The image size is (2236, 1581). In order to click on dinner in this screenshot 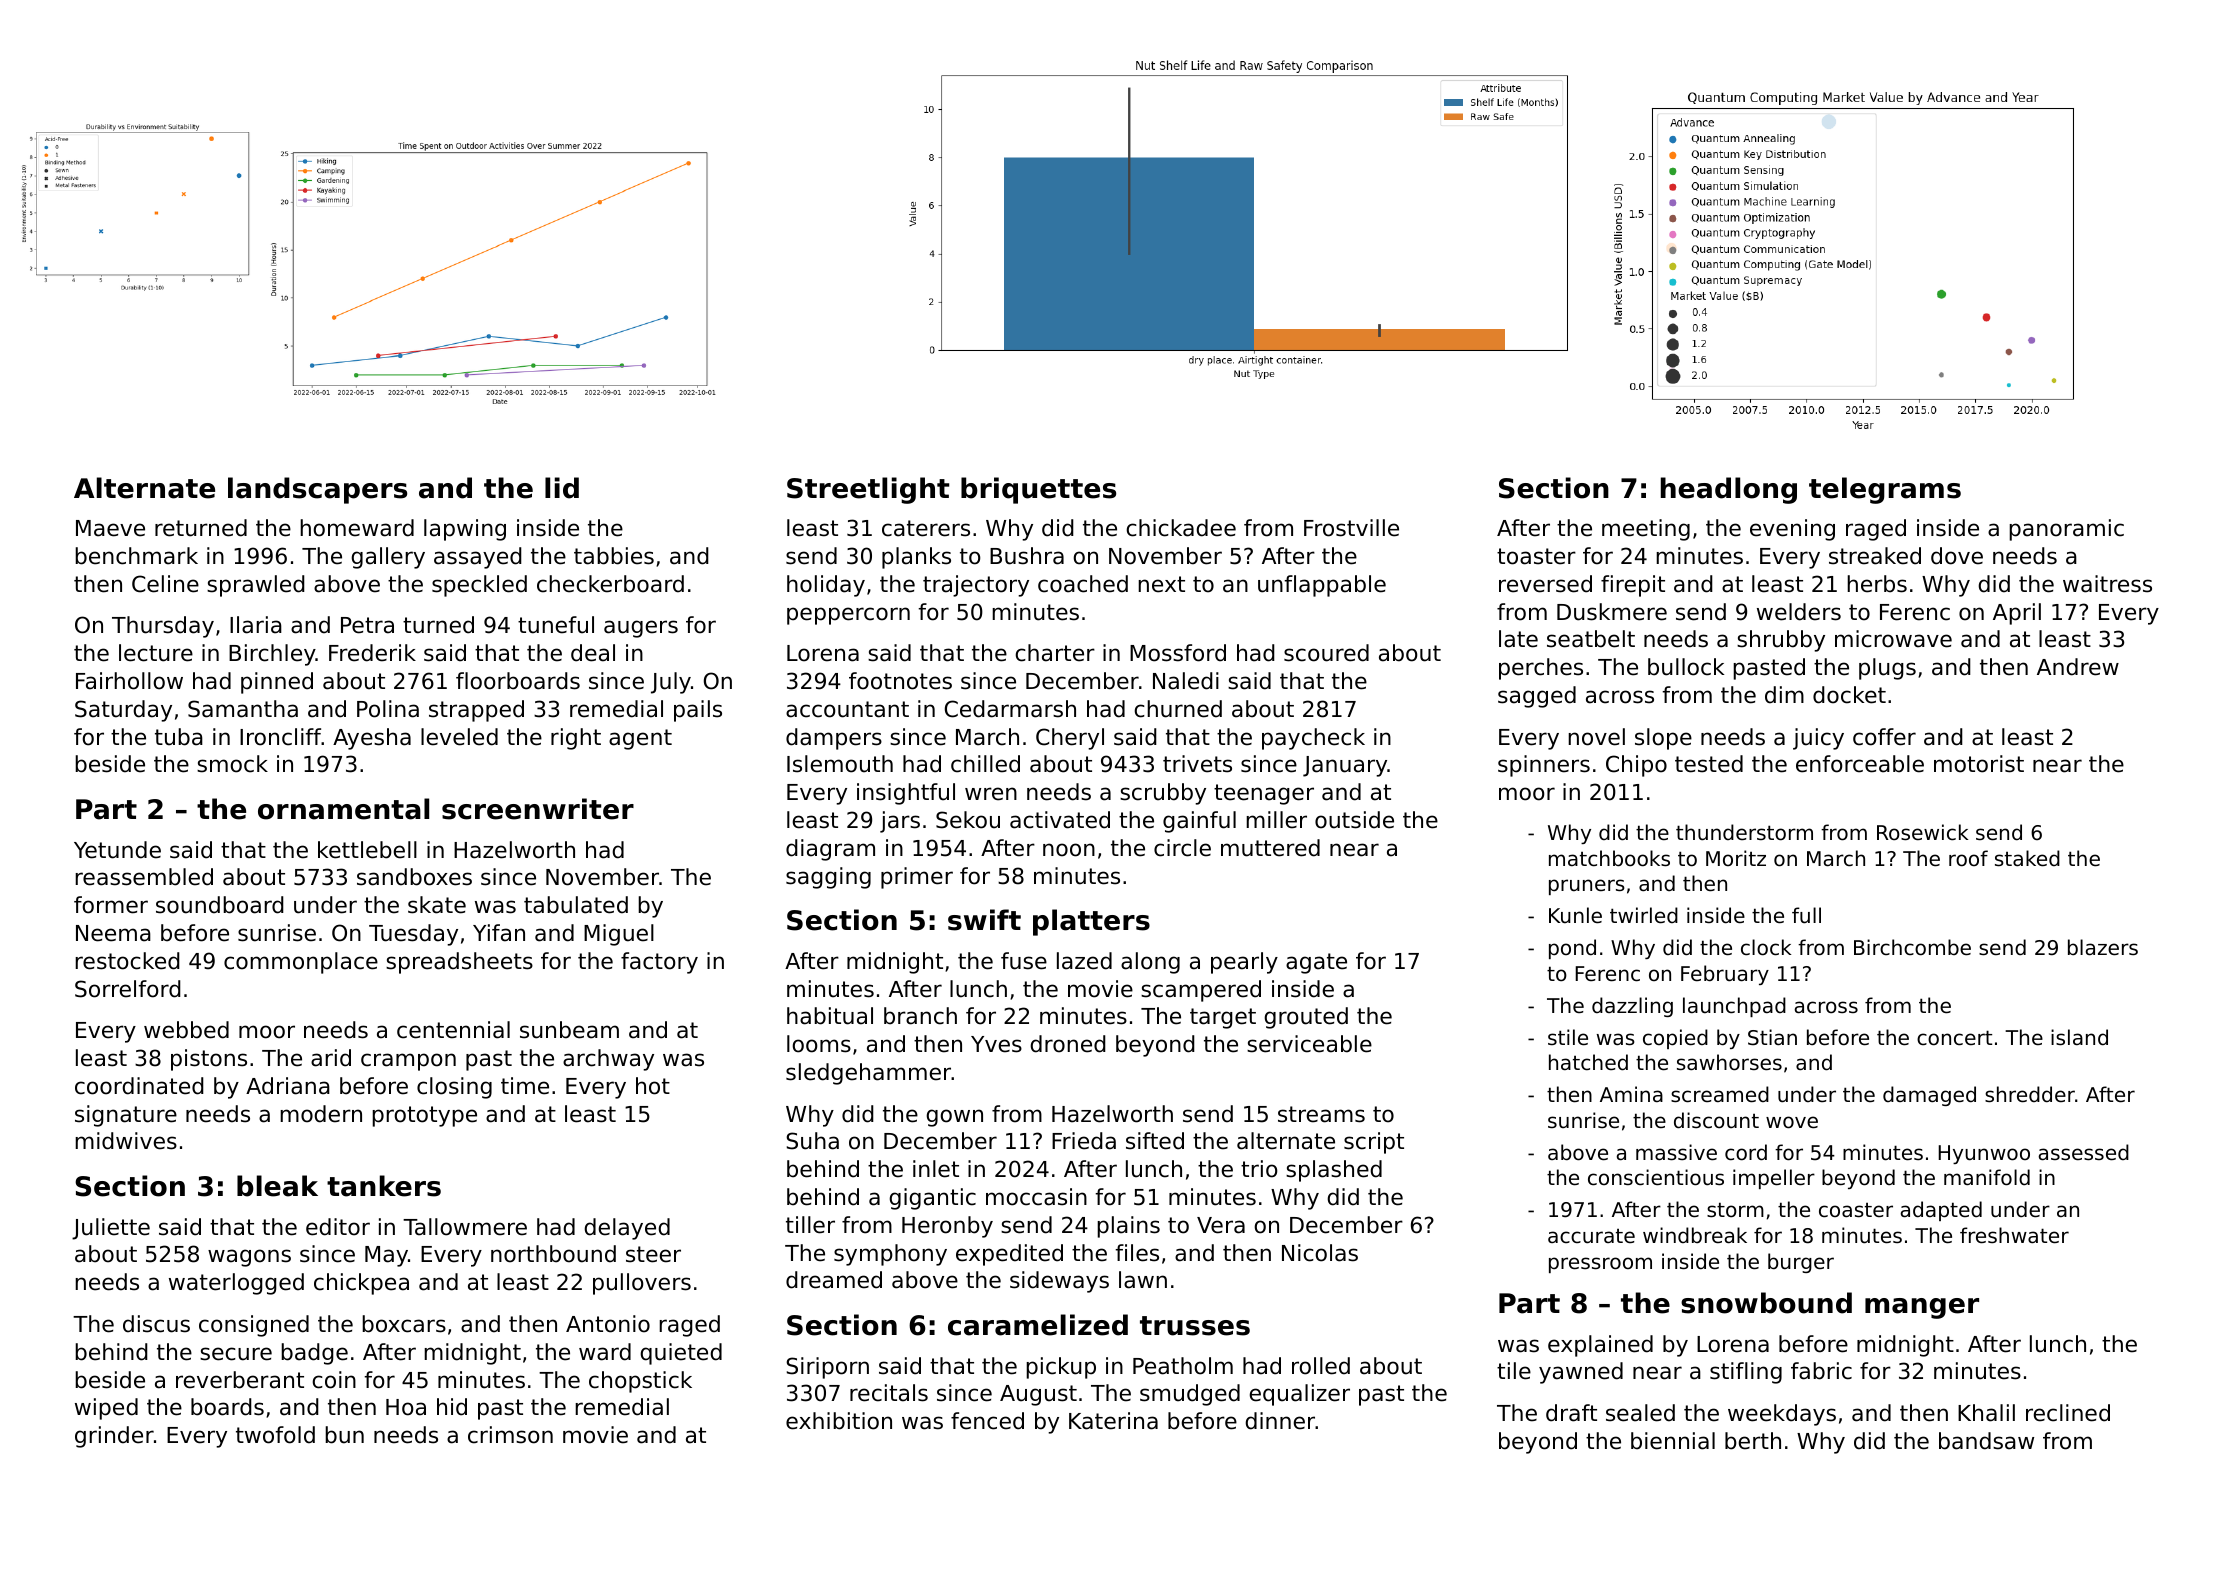, I will do `click(1280, 1421)`.
